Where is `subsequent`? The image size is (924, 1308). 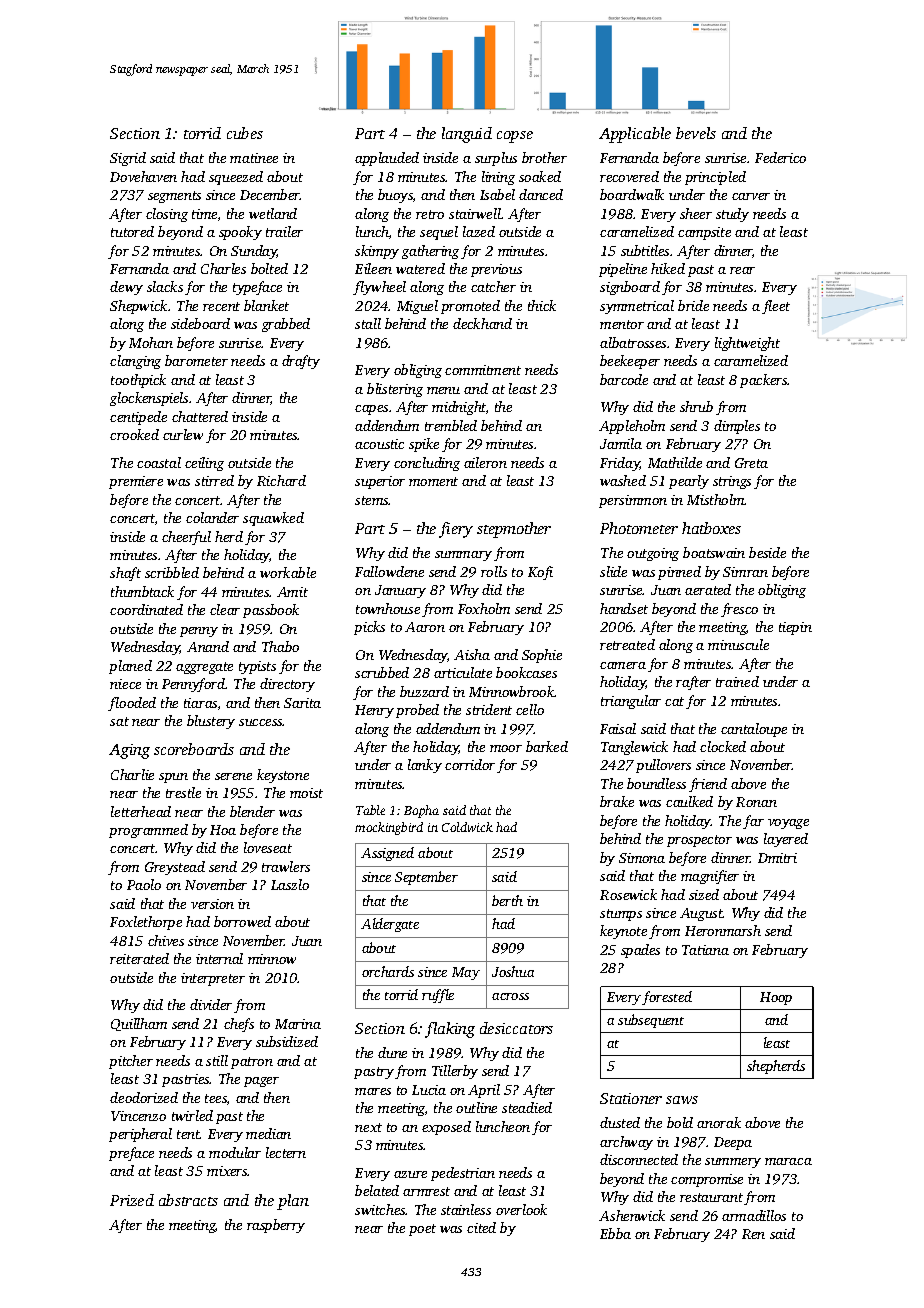
subsequent is located at coordinates (651, 1021).
